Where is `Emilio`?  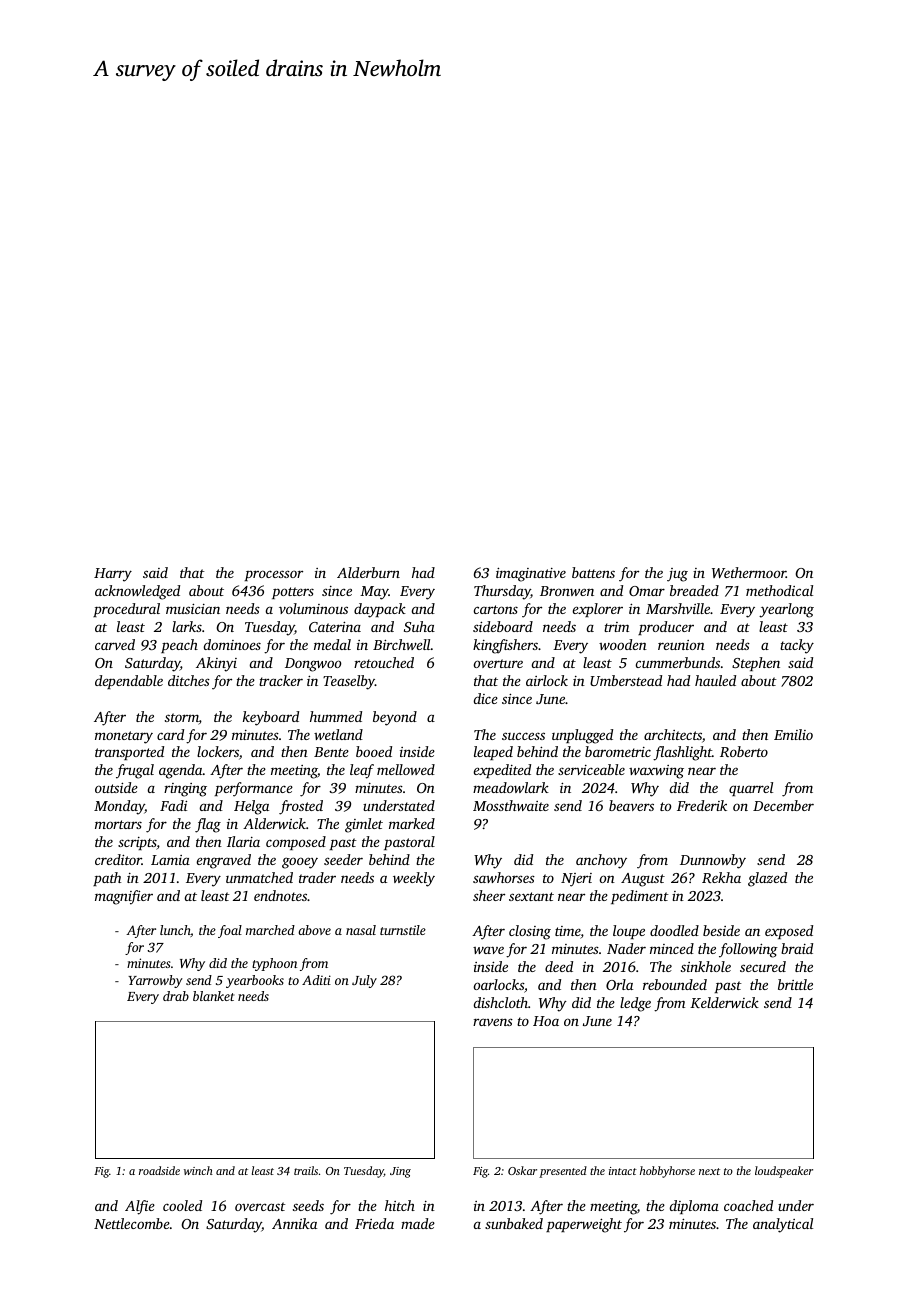
Emilio is located at coordinates (793, 734).
